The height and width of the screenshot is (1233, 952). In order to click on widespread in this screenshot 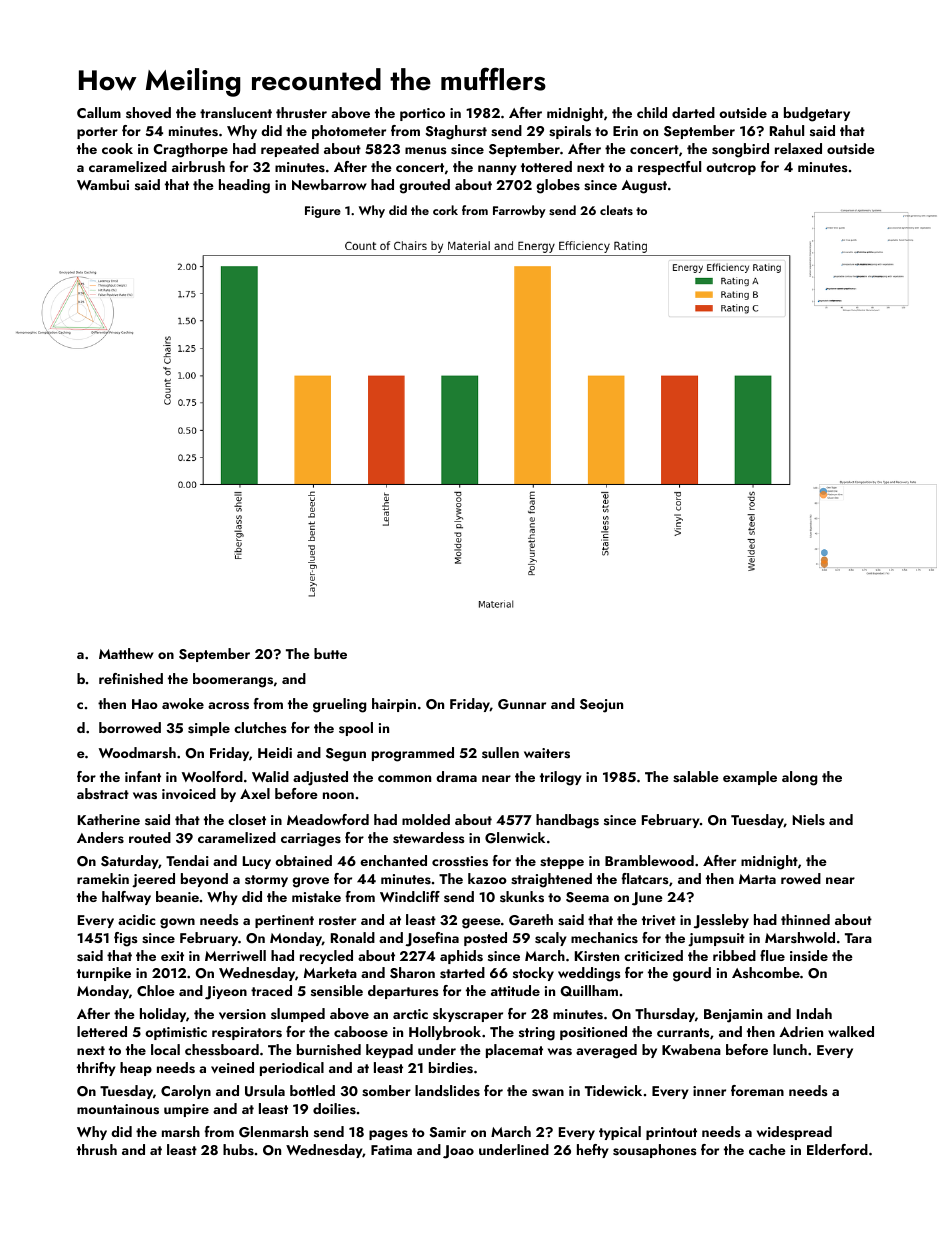, I will do `click(794, 1133)`.
